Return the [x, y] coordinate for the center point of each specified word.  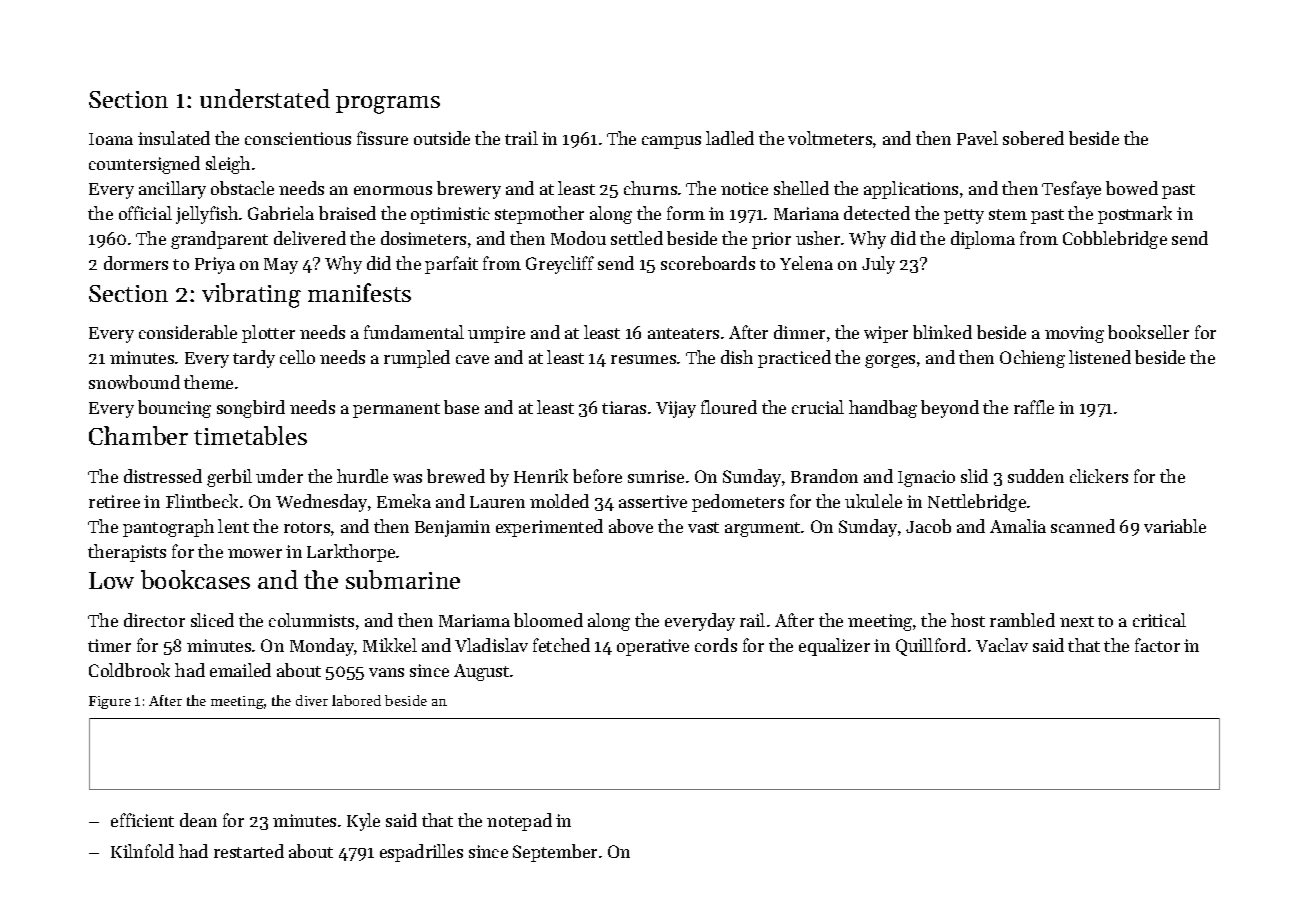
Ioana [111, 139]
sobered [1033, 138]
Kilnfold [142, 851]
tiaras [624, 407]
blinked [942, 332]
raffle [1034, 407]
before [597, 476]
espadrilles [421, 853]
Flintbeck [202, 501]
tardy [254, 359]
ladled [730, 138]
